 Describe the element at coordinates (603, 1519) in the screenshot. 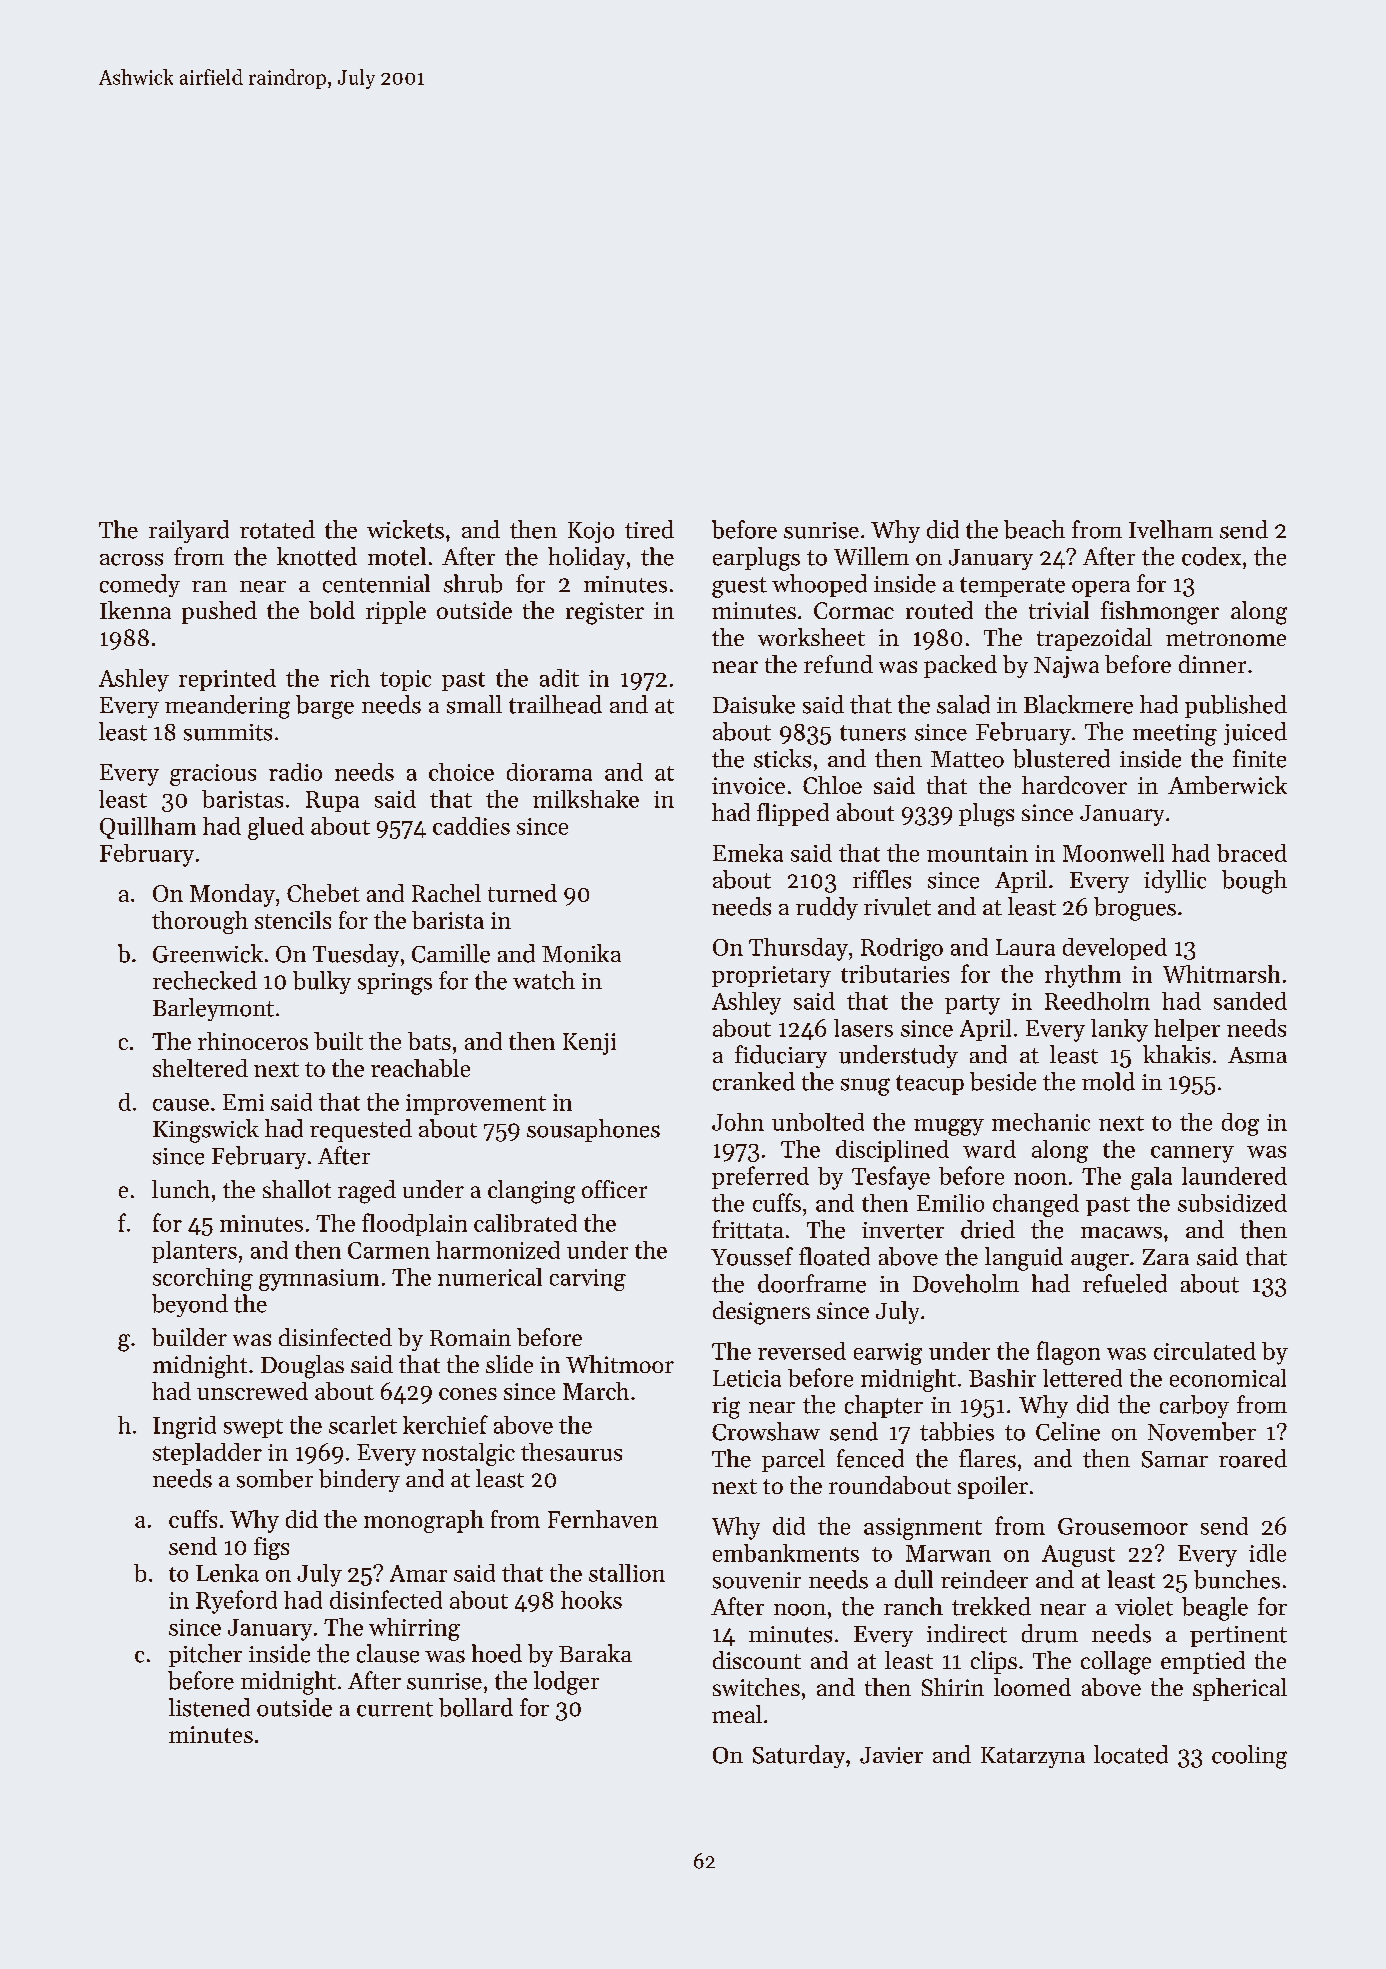

I see `Fernhaven` at that location.
